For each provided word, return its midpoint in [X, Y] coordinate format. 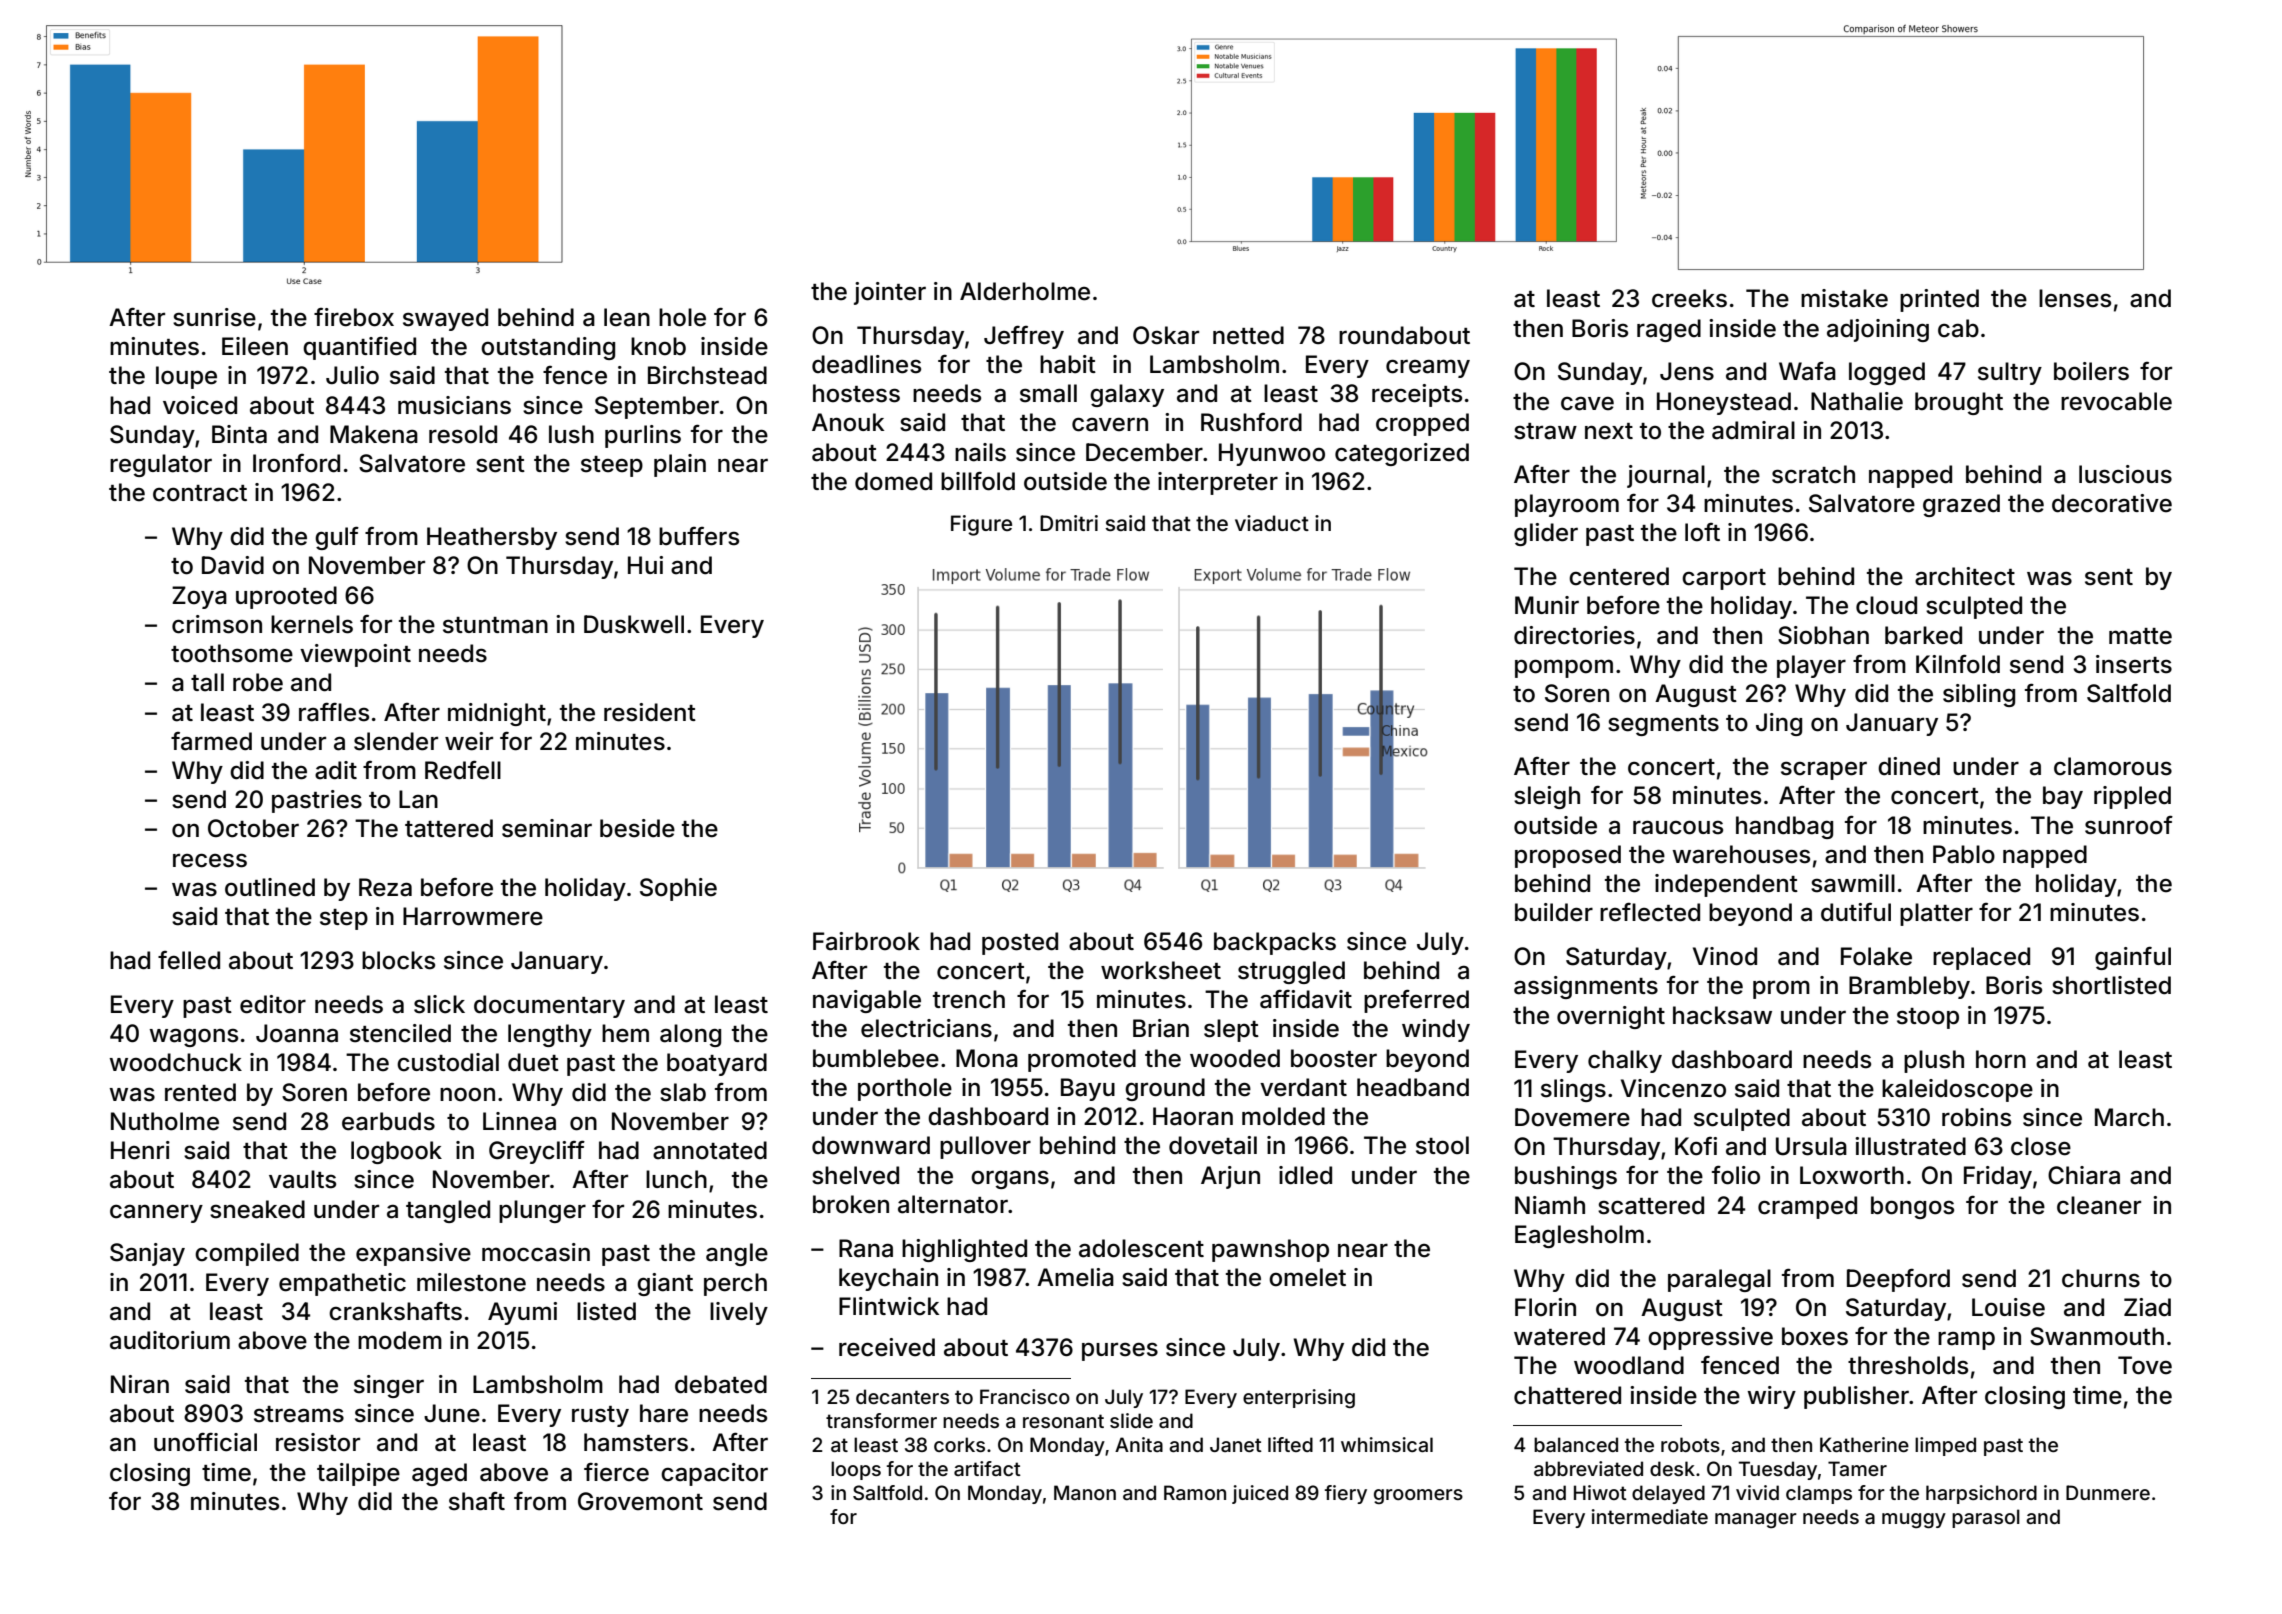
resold [463, 434]
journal [1666, 476]
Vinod [1725, 956]
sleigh [1547, 797]
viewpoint [355, 655]
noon [467, 1094]
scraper [1824, 770]
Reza [385, 887]
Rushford [1251, 422]
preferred [1416, 1001]
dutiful [1856, 912]
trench [969, 999]
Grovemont [640, 1501]
